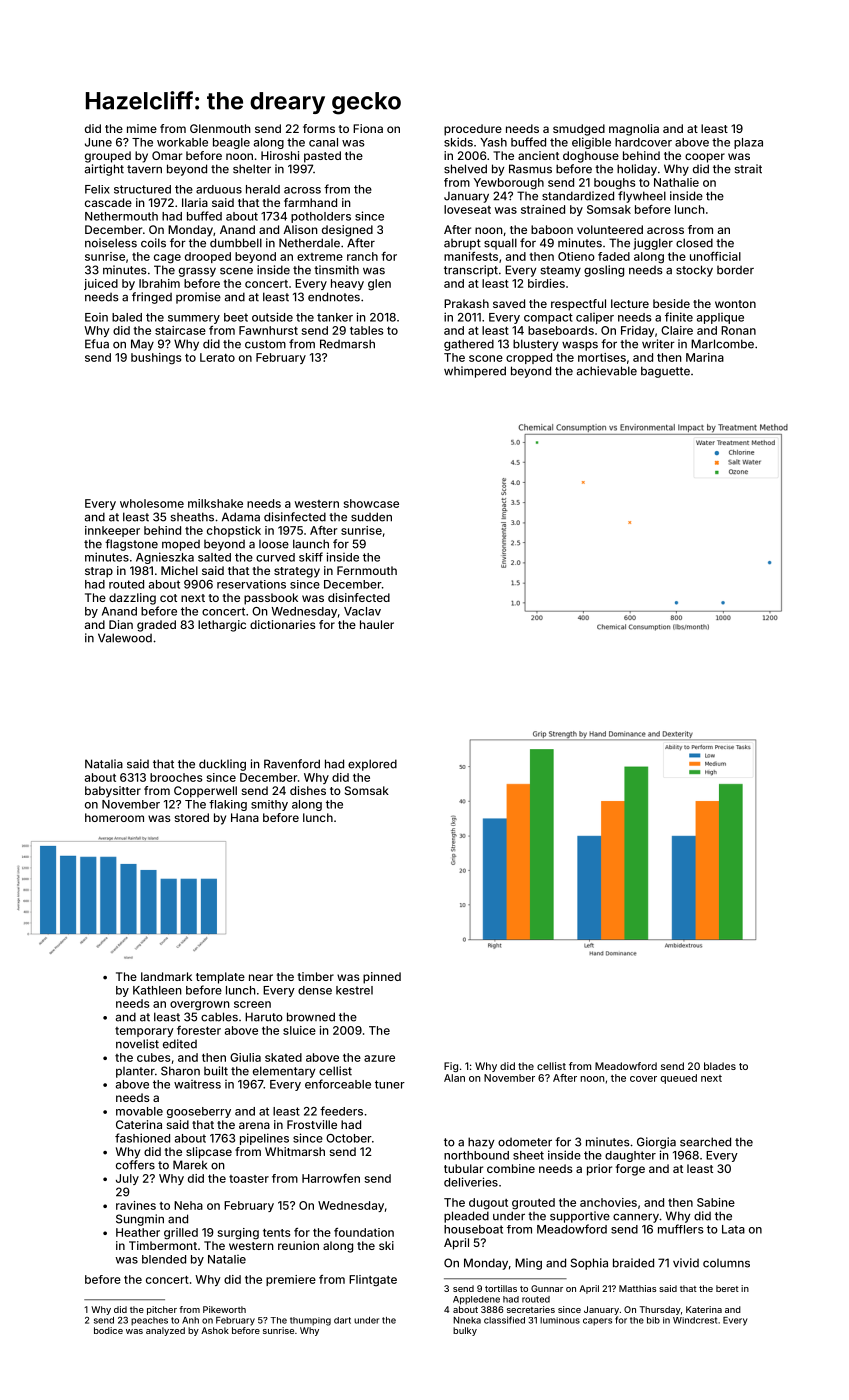  Describe the element at coordinates (454, 1078) in the document. I see `Alan` at that location.
